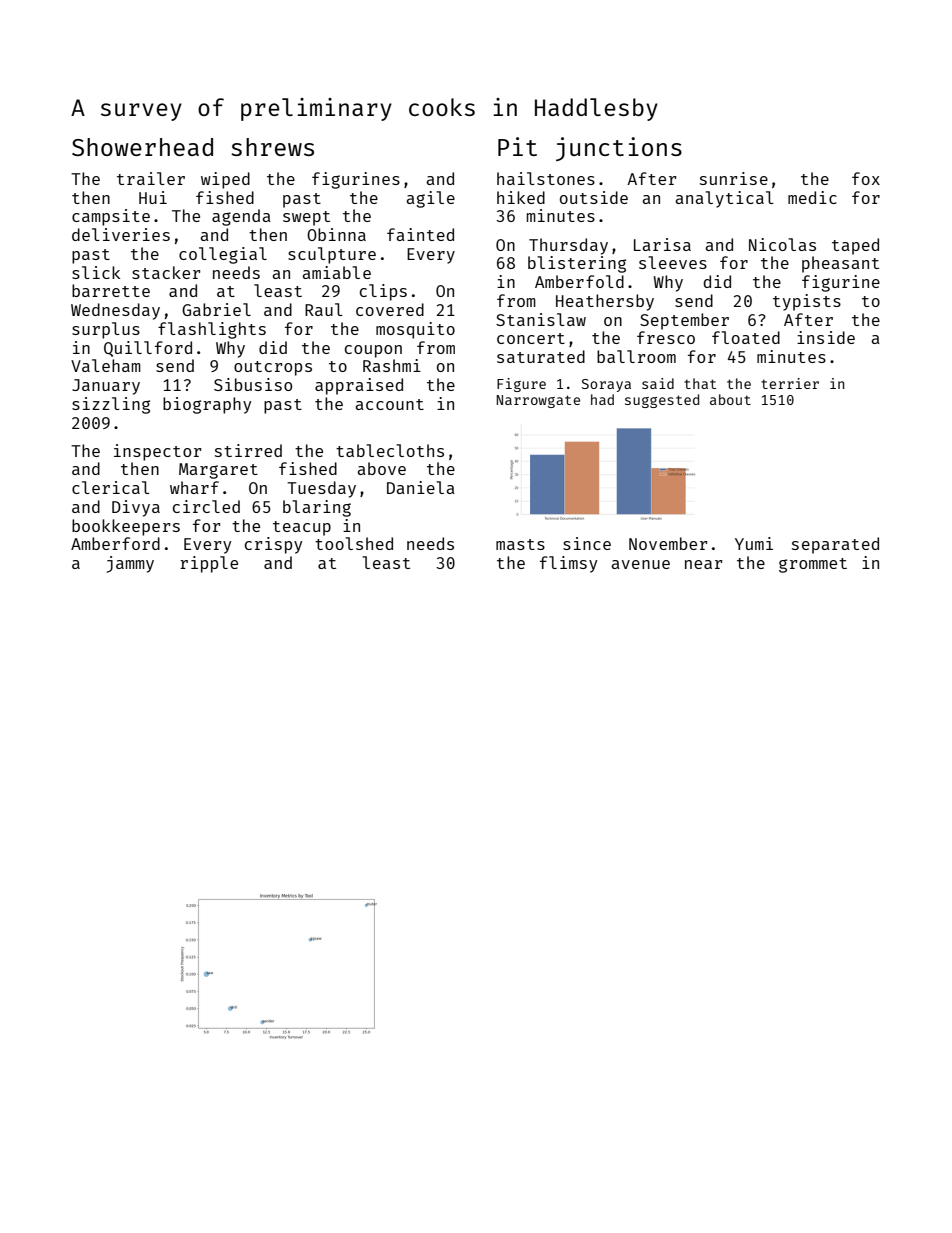  Describe the element at coordinates (517, 146) in the screenshot. I see `Pit` at that location.
